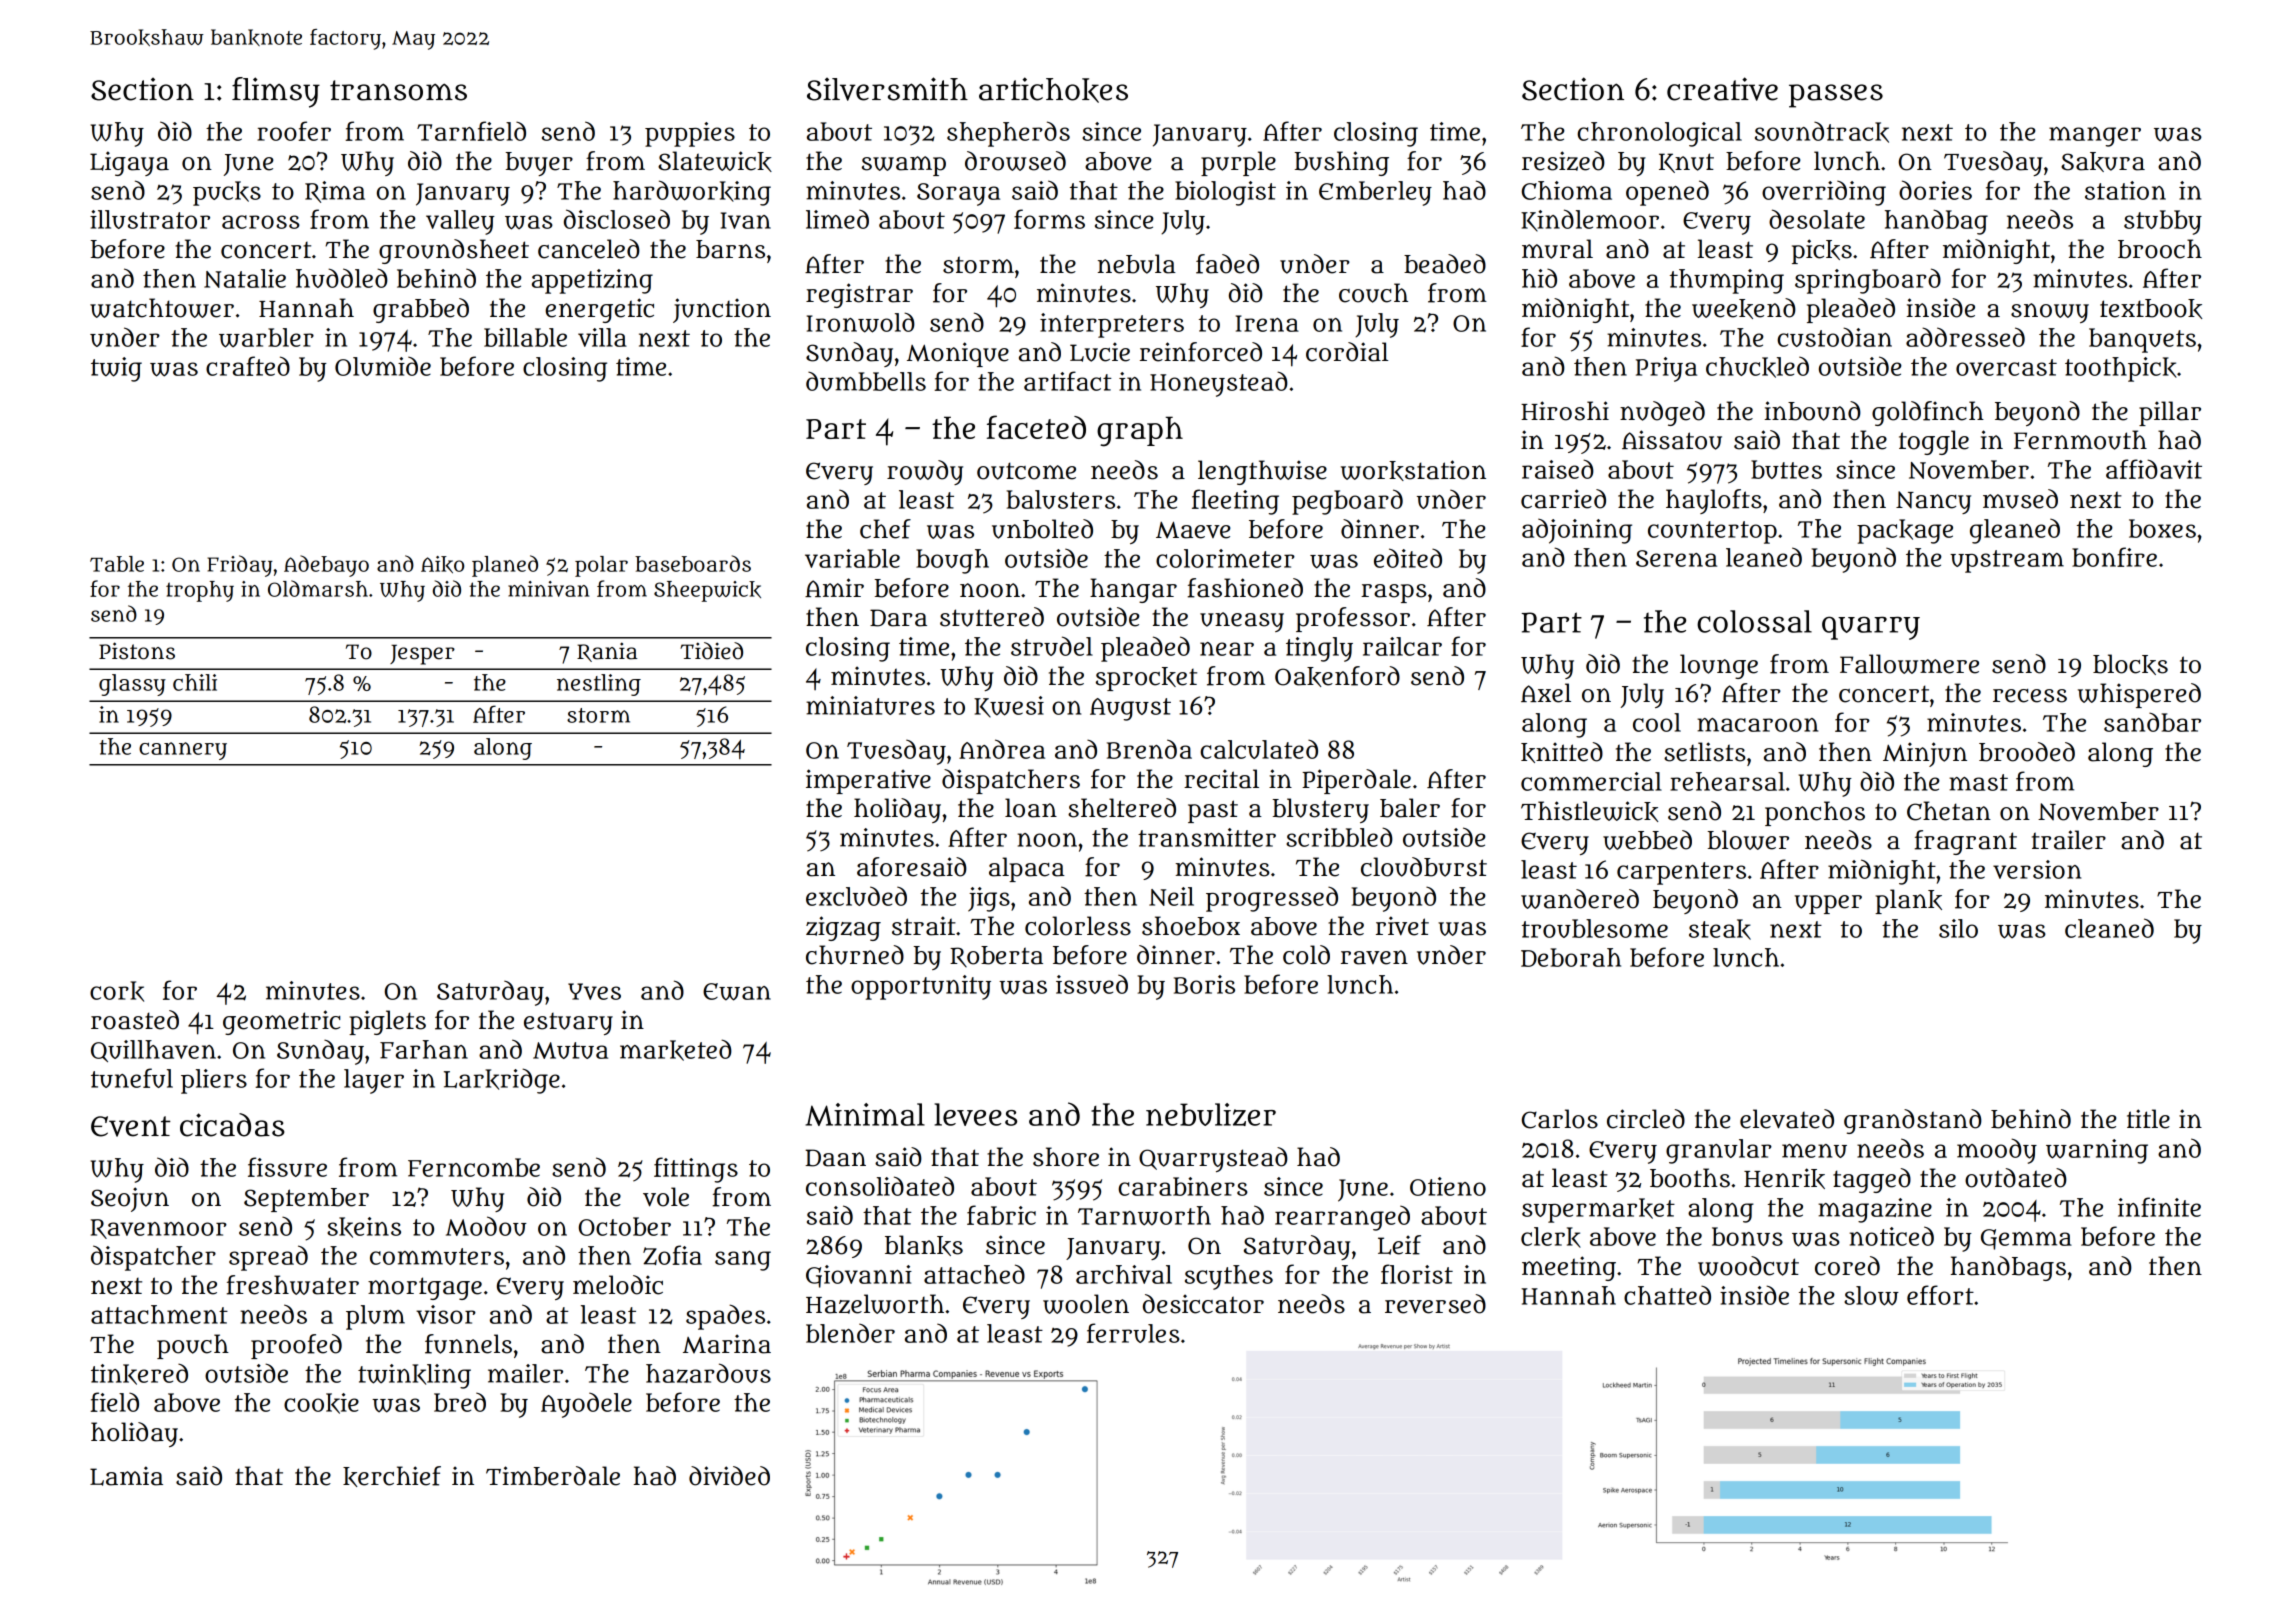  Describe the element at coordinates (1342, 163) in the screenshot. I see `bushing` at that location.
